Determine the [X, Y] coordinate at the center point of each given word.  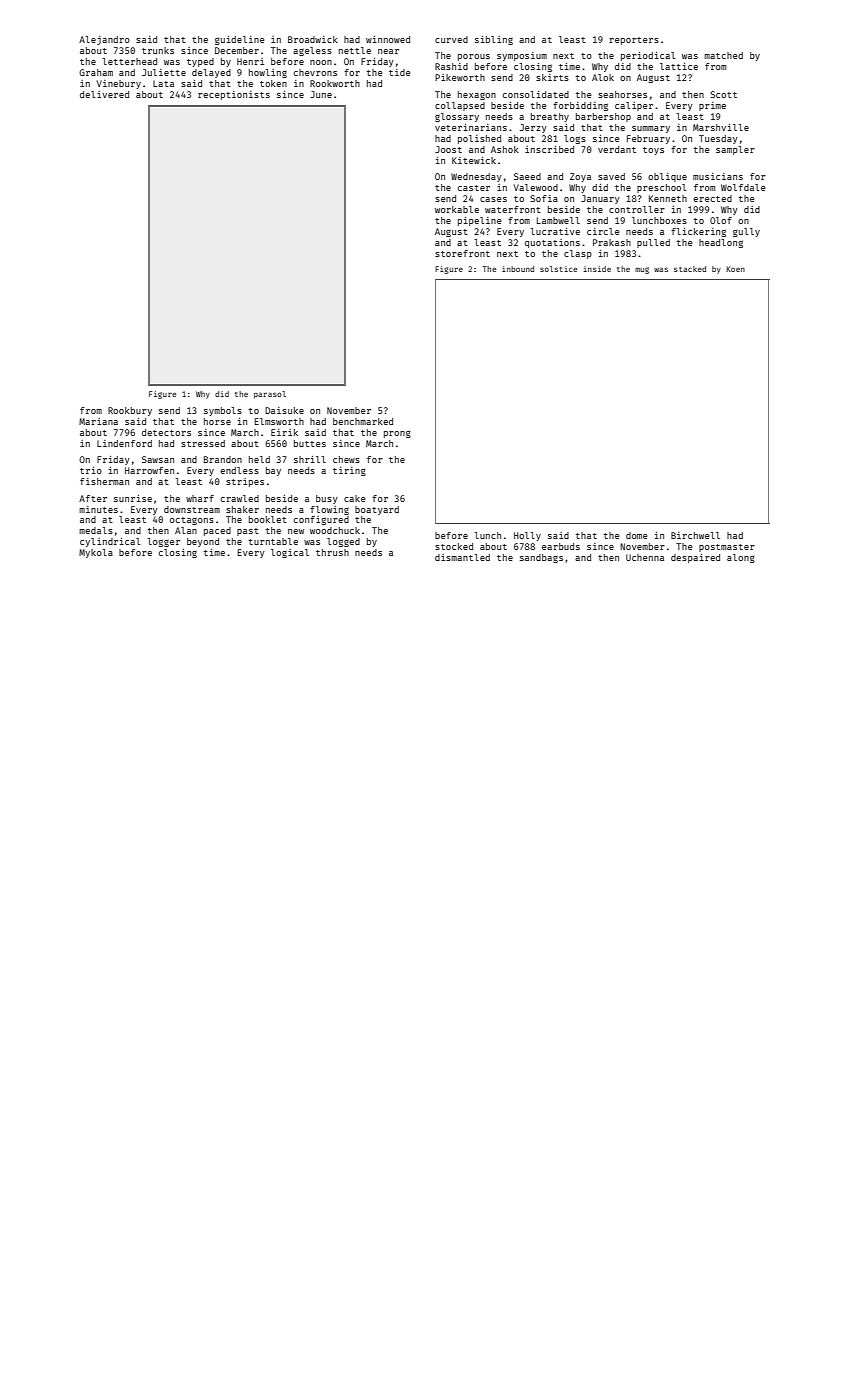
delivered [104, 94]
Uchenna [645, 557]
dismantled [462, 557]
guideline [239, 40]
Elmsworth [279, 421]
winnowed [388, 39]
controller [637, 209]
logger [163, 542]
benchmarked [363, 421]
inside [597, 269]
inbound [518, 269]
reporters [634, 41]
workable [457, 209]
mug [642, 270]
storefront [462, 253]
